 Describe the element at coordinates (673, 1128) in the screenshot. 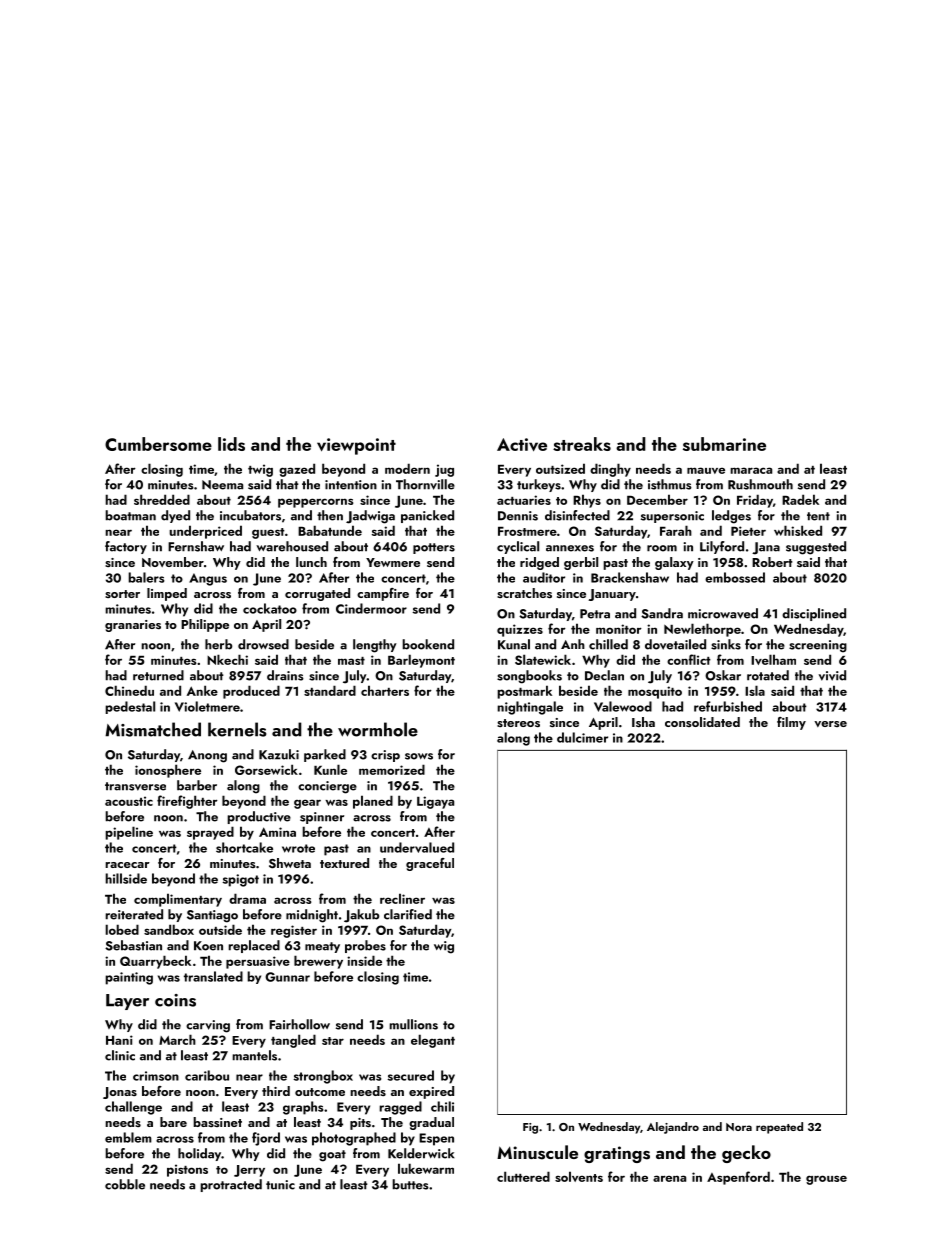

I see `Alejandro` at that location.
